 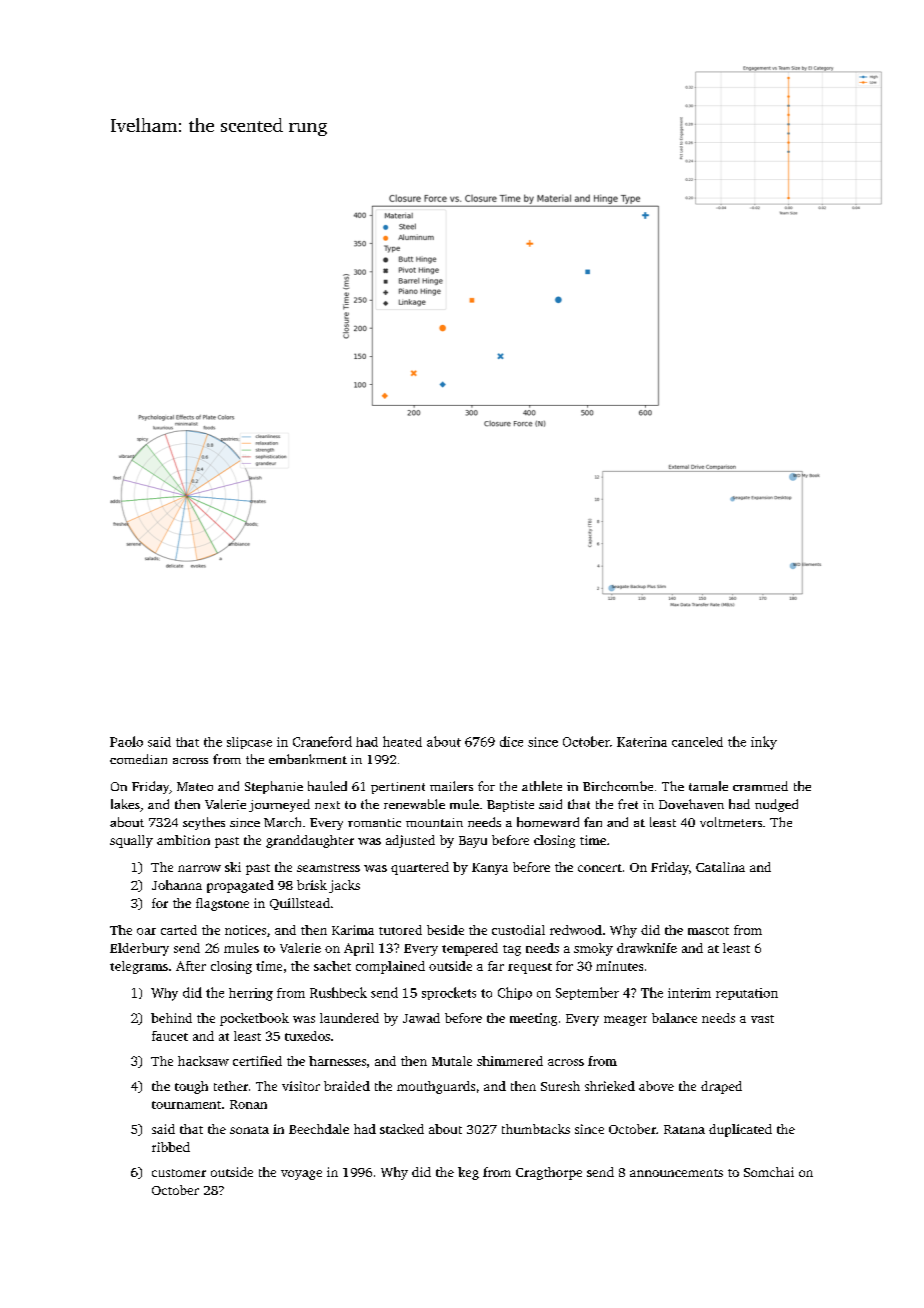 I want to click on Paolo, so click(x=126, y=741).
